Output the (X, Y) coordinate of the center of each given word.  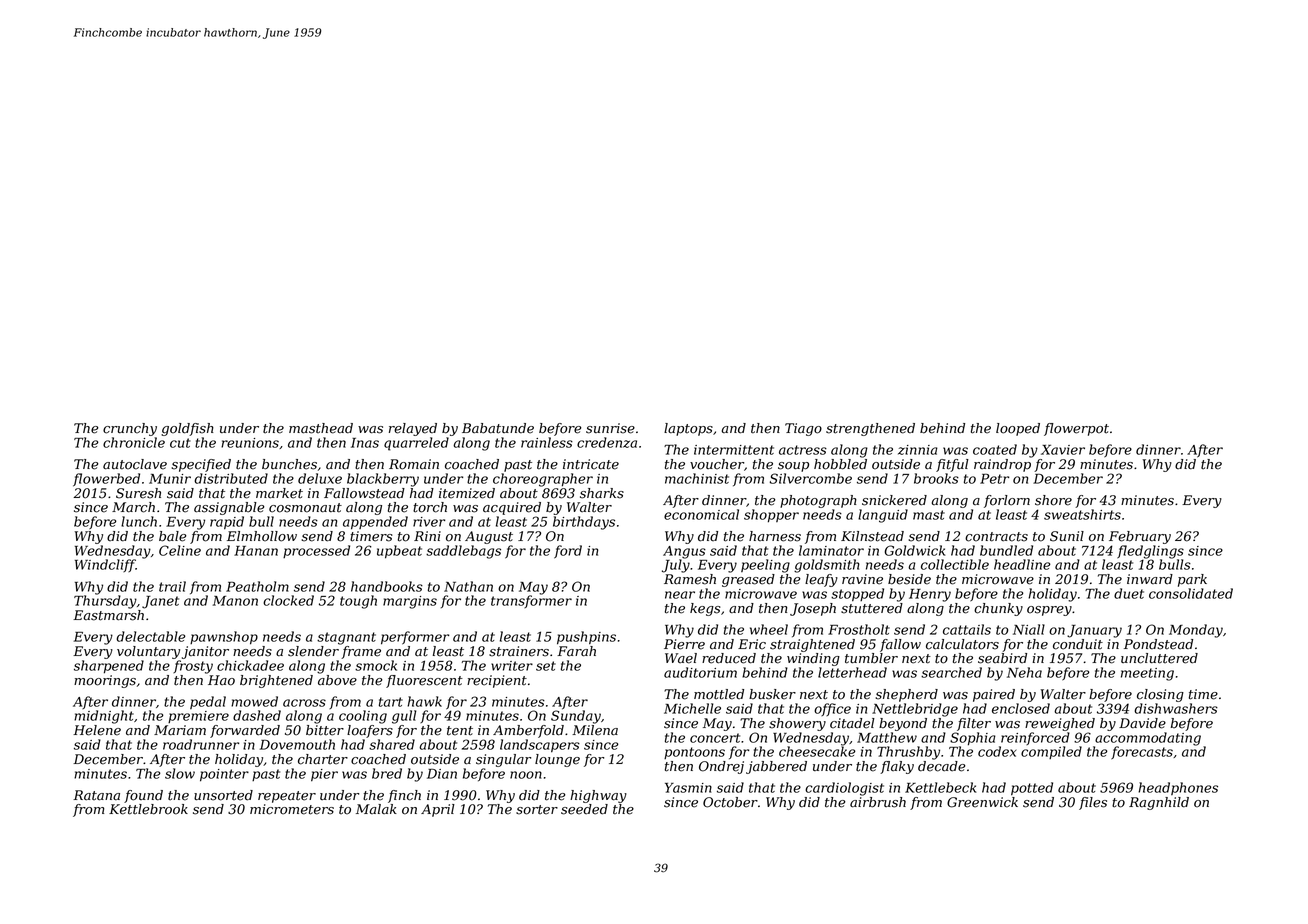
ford (568, 552)
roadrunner (201, 744)
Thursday (105, 602)
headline (1022, 564)
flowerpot (1076, 429)
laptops (688, 429)
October (730, 802)
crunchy (130, 429)
